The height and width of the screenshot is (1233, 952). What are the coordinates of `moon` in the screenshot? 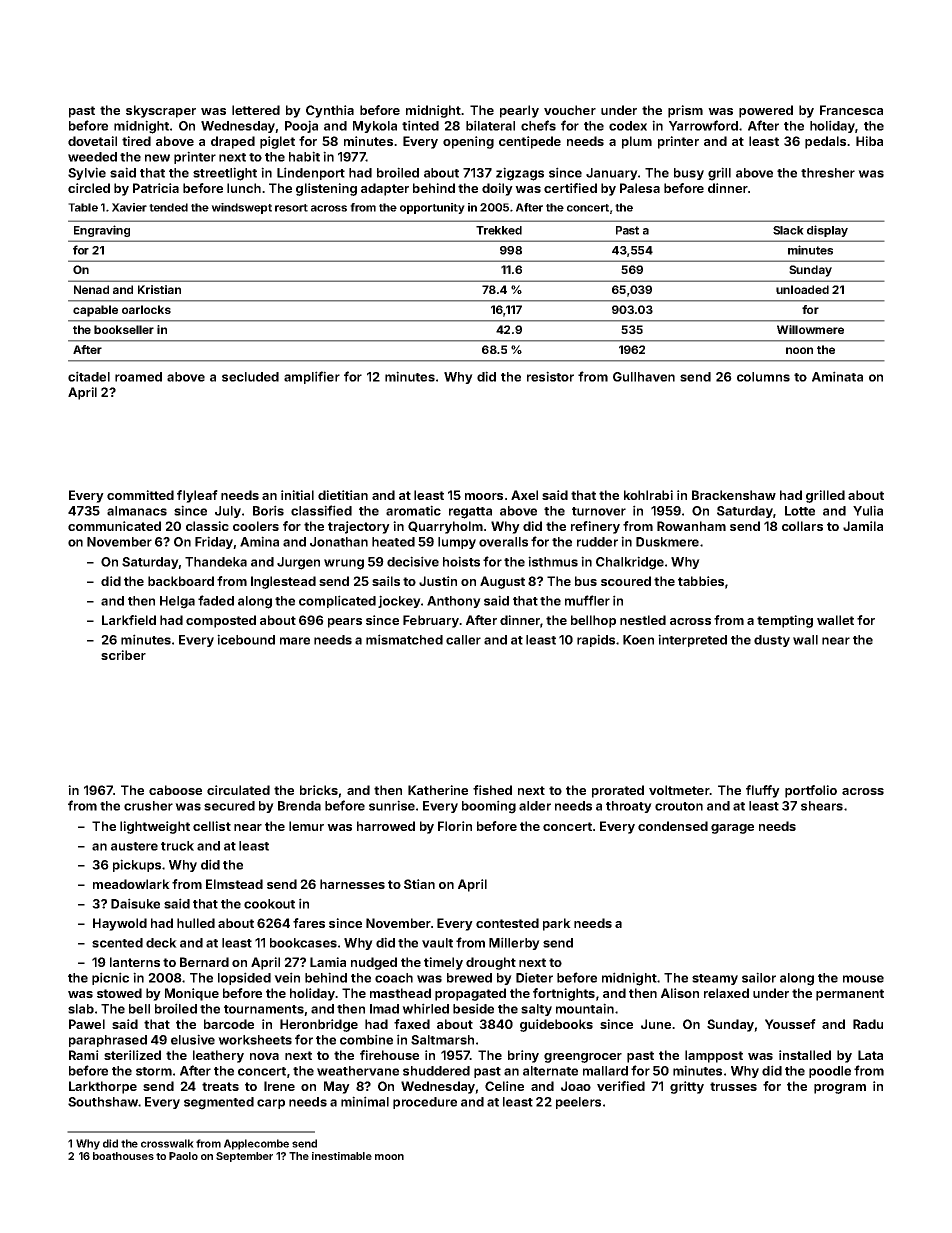 It's located at (389, 1157).
